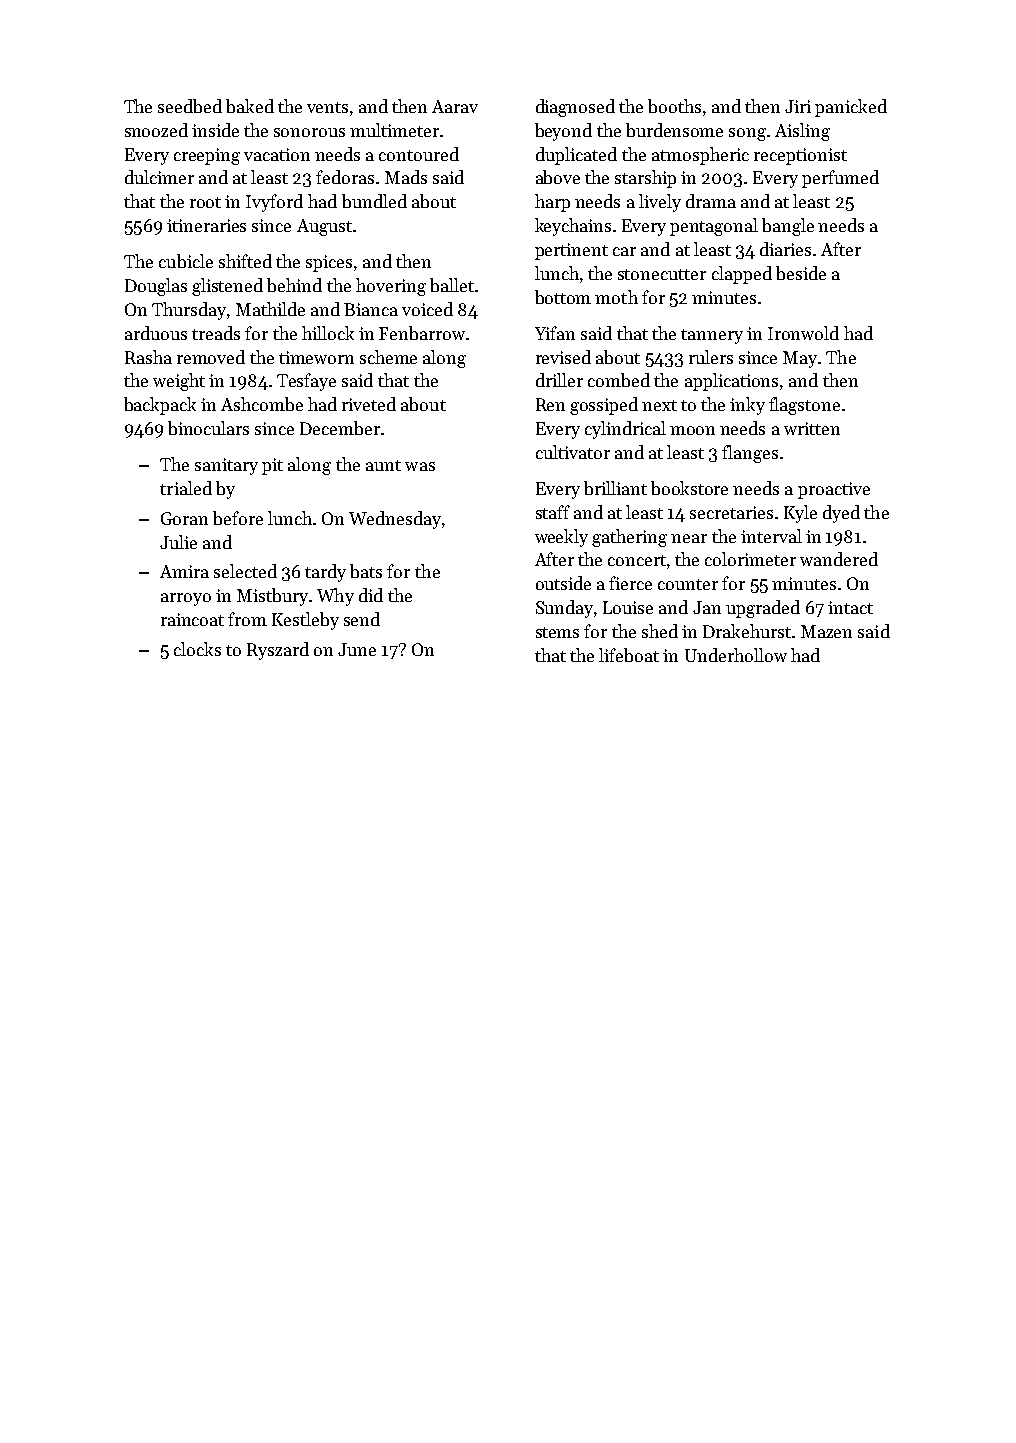 The image size is (1016, 1443). What do you see at coordinates (561, 538) in the screenshot?
I see `weekly` at bounding box center [561, 538].
